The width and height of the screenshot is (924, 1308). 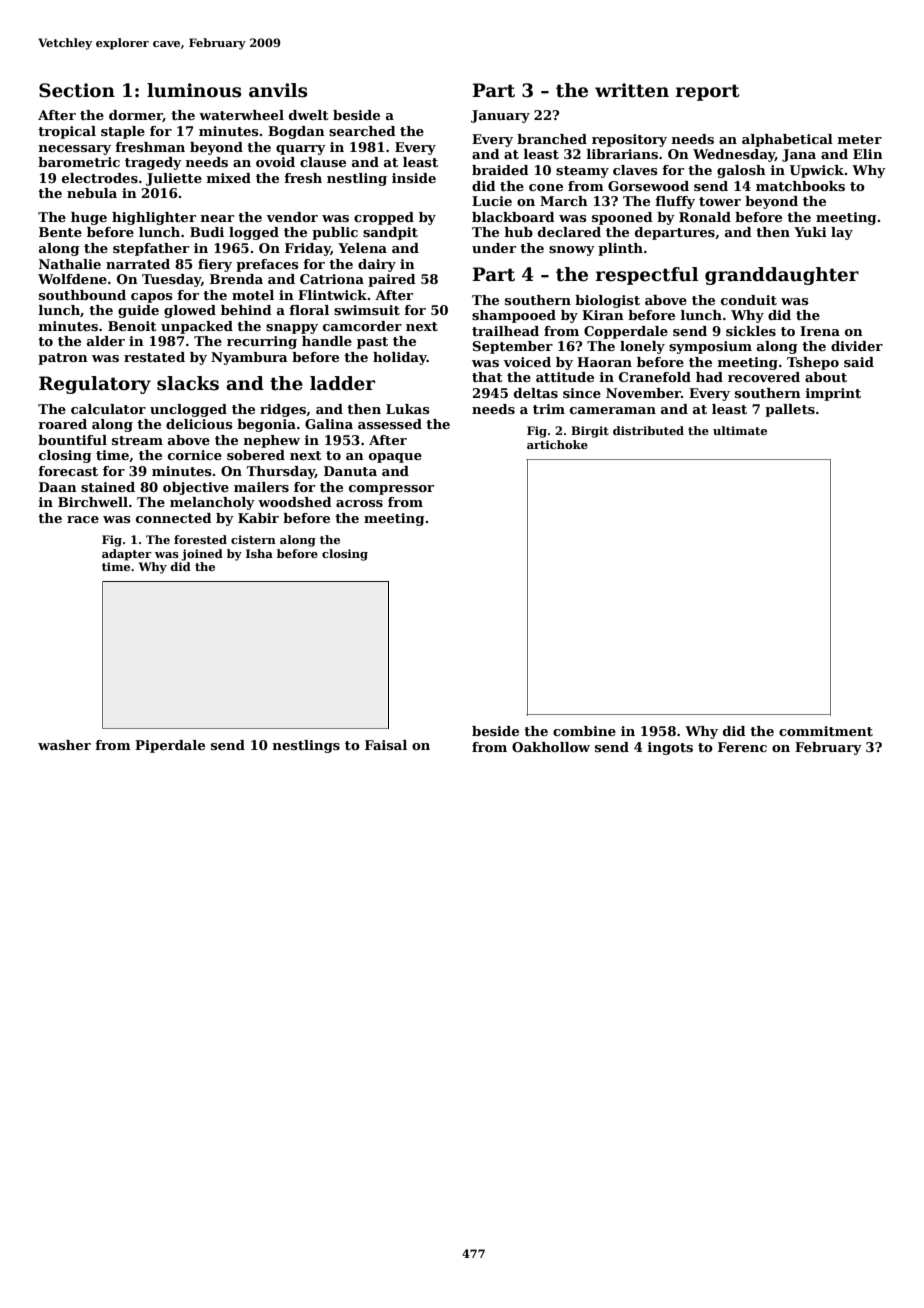 What do you see at coordinates (648, 430) in the screenshot?
I see `distributed` at bounding box center [648, 430].
